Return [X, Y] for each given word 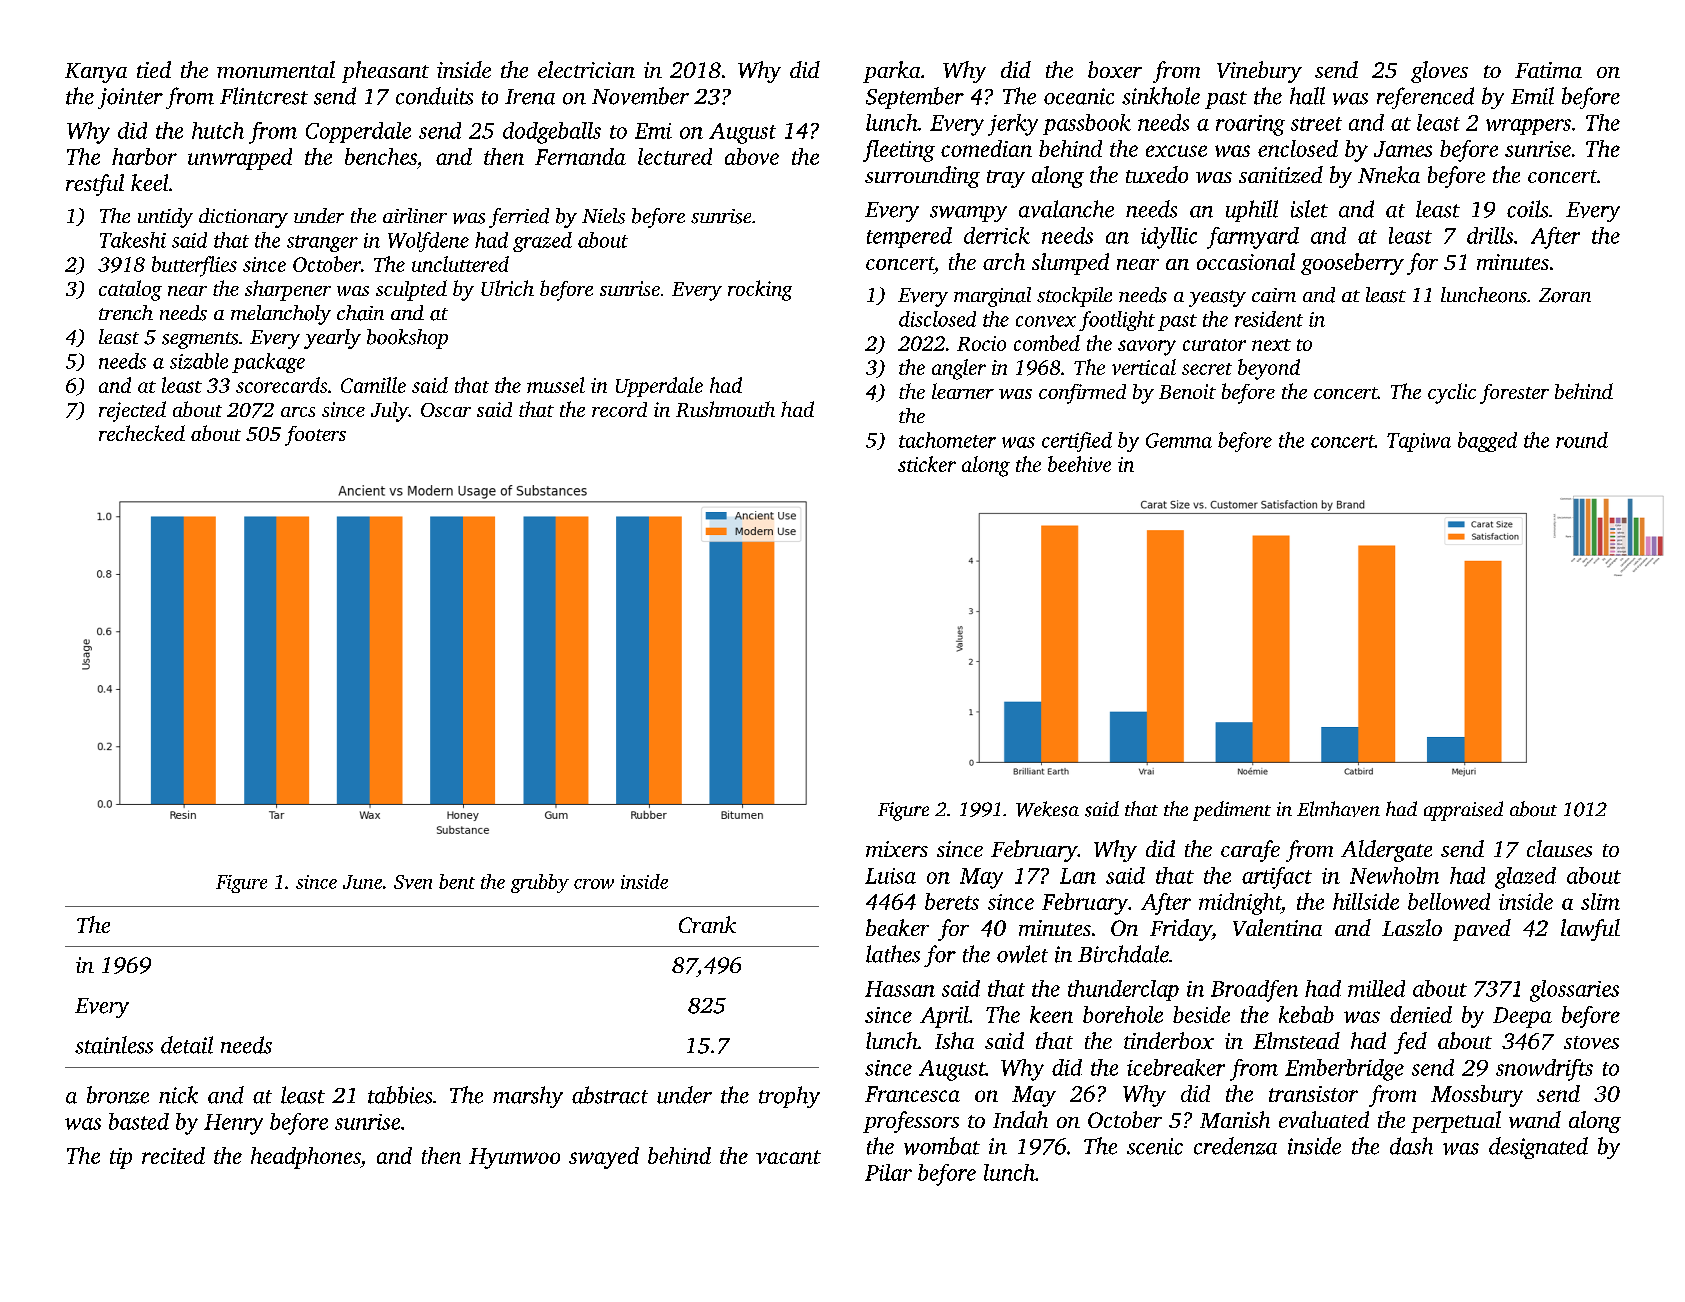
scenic [1155, 1146]
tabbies [400, 1095]
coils [1527, 209]
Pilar [888, 1172]
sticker [927, 464]
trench [126, 312]
